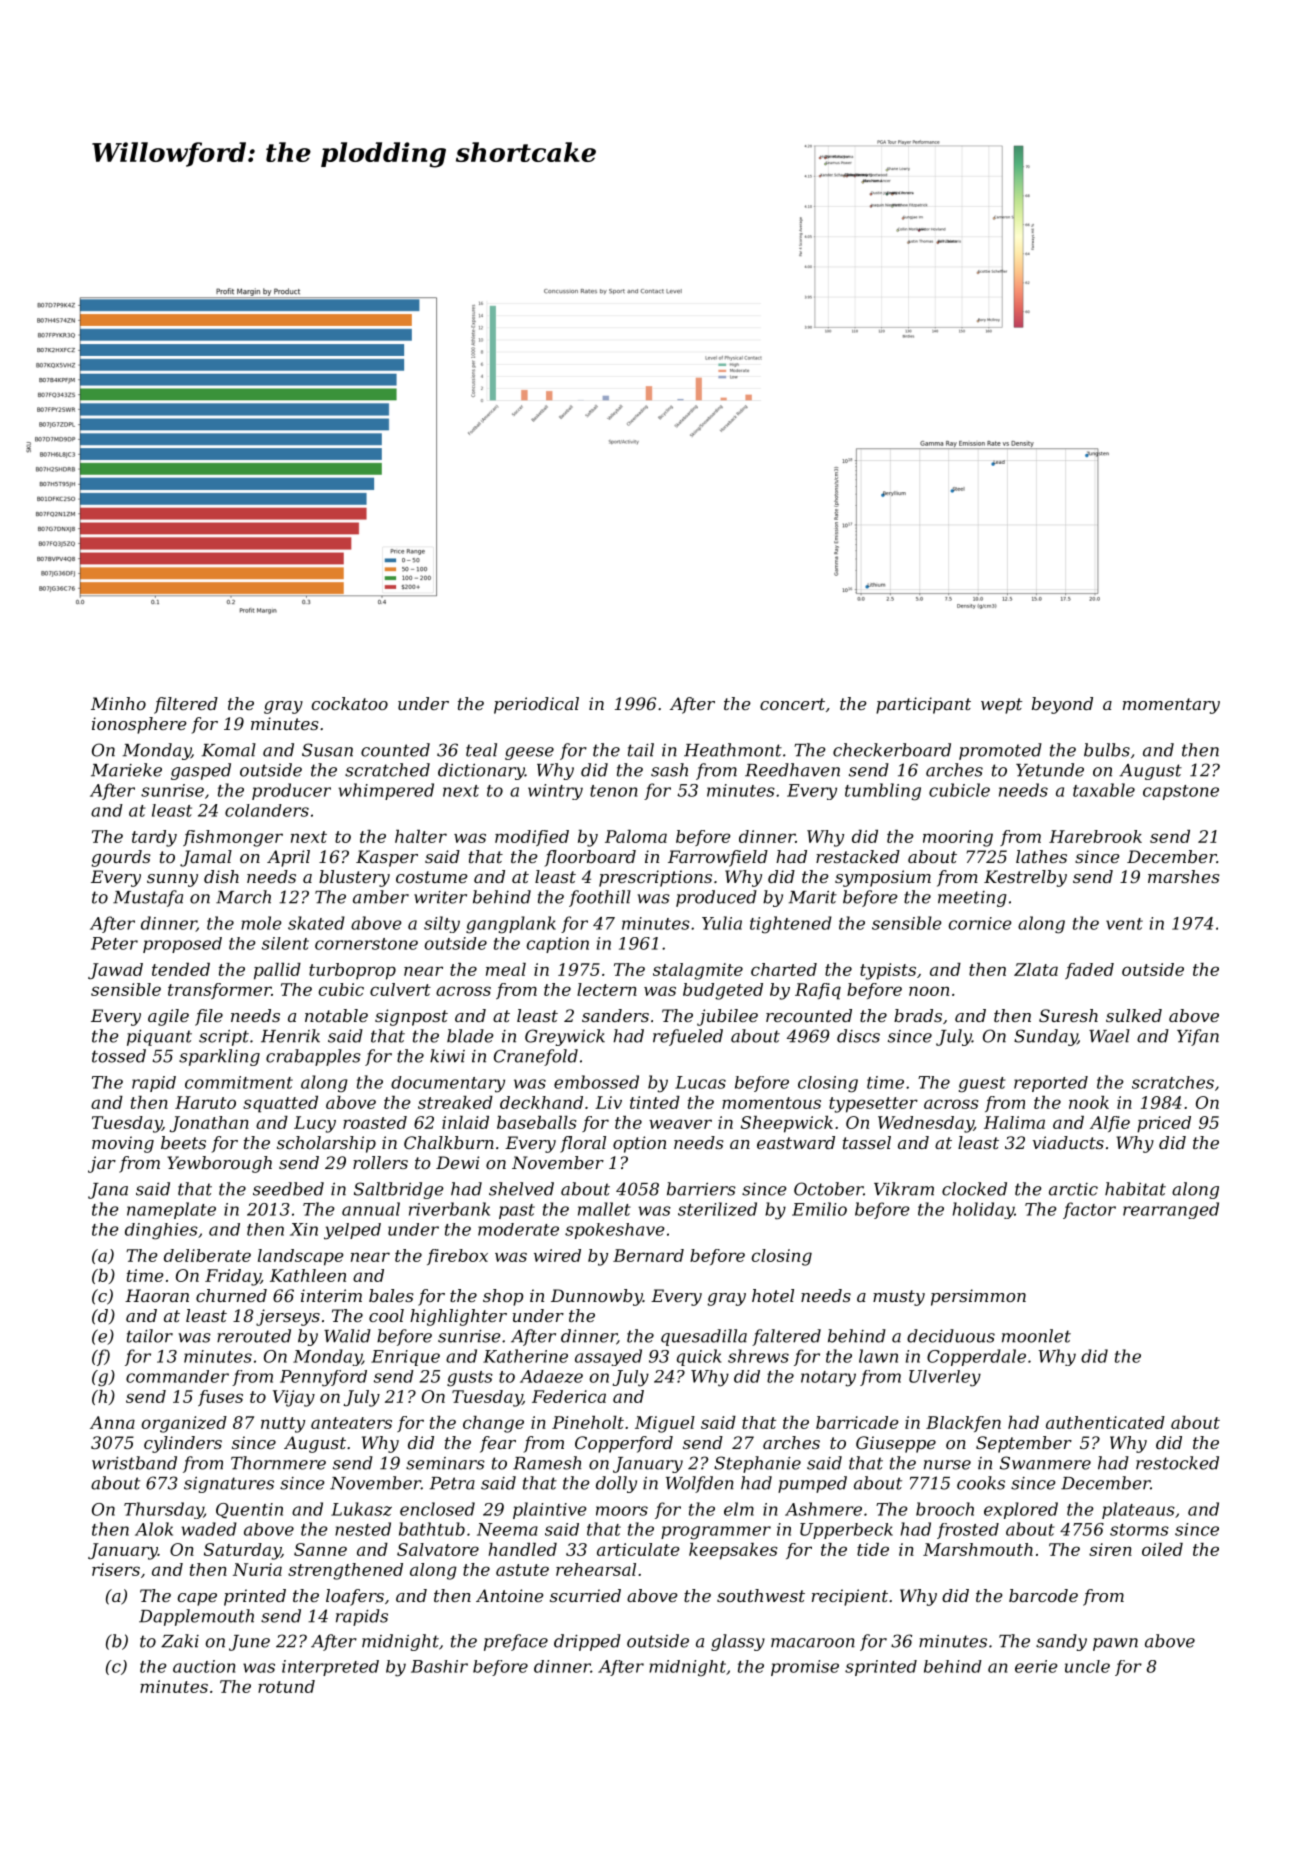  I want to click on Alfie, so click(1110, 1124).
